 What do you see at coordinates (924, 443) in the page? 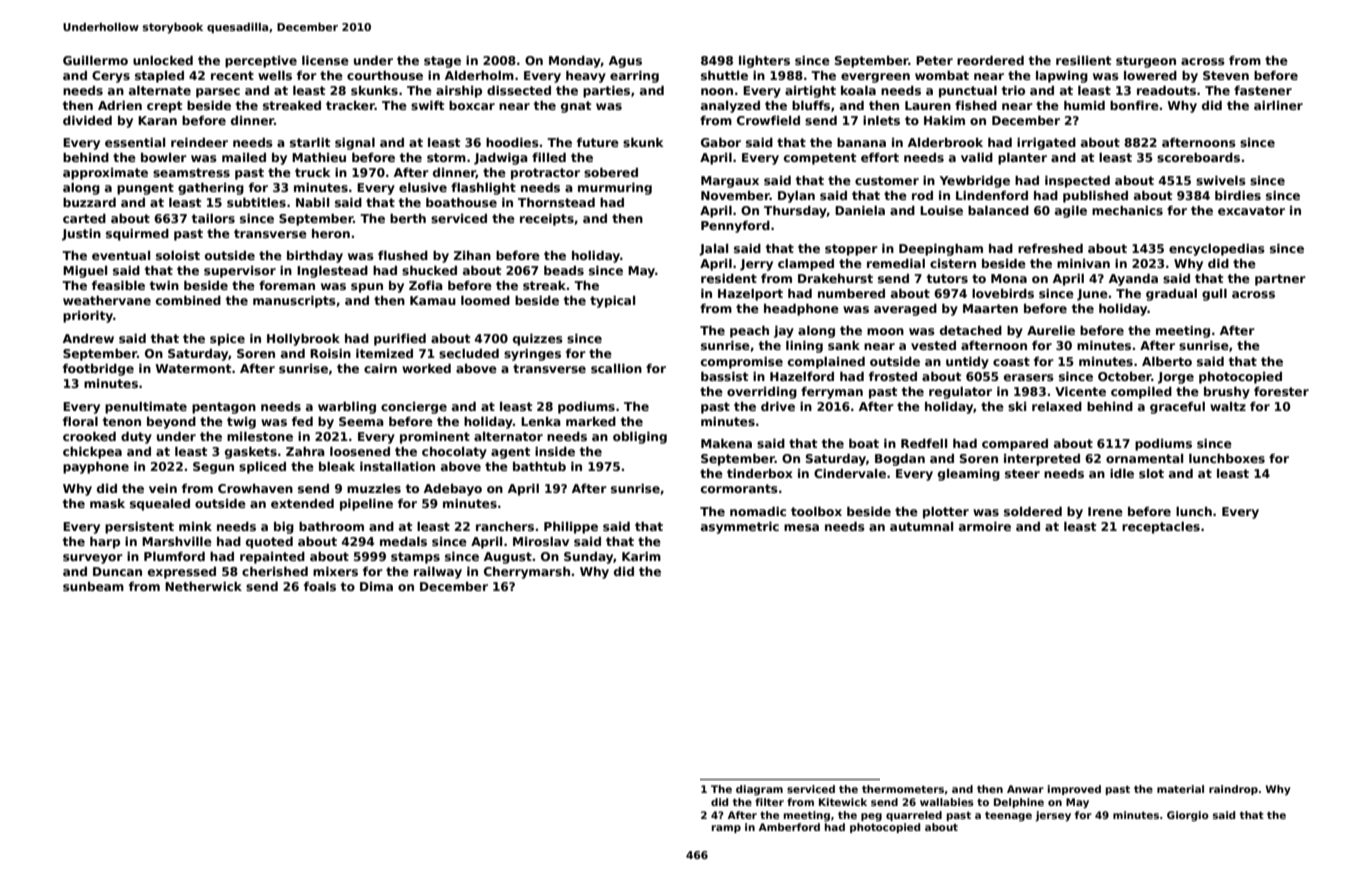
I see `Redfell` at bounding box center [924, 443].
